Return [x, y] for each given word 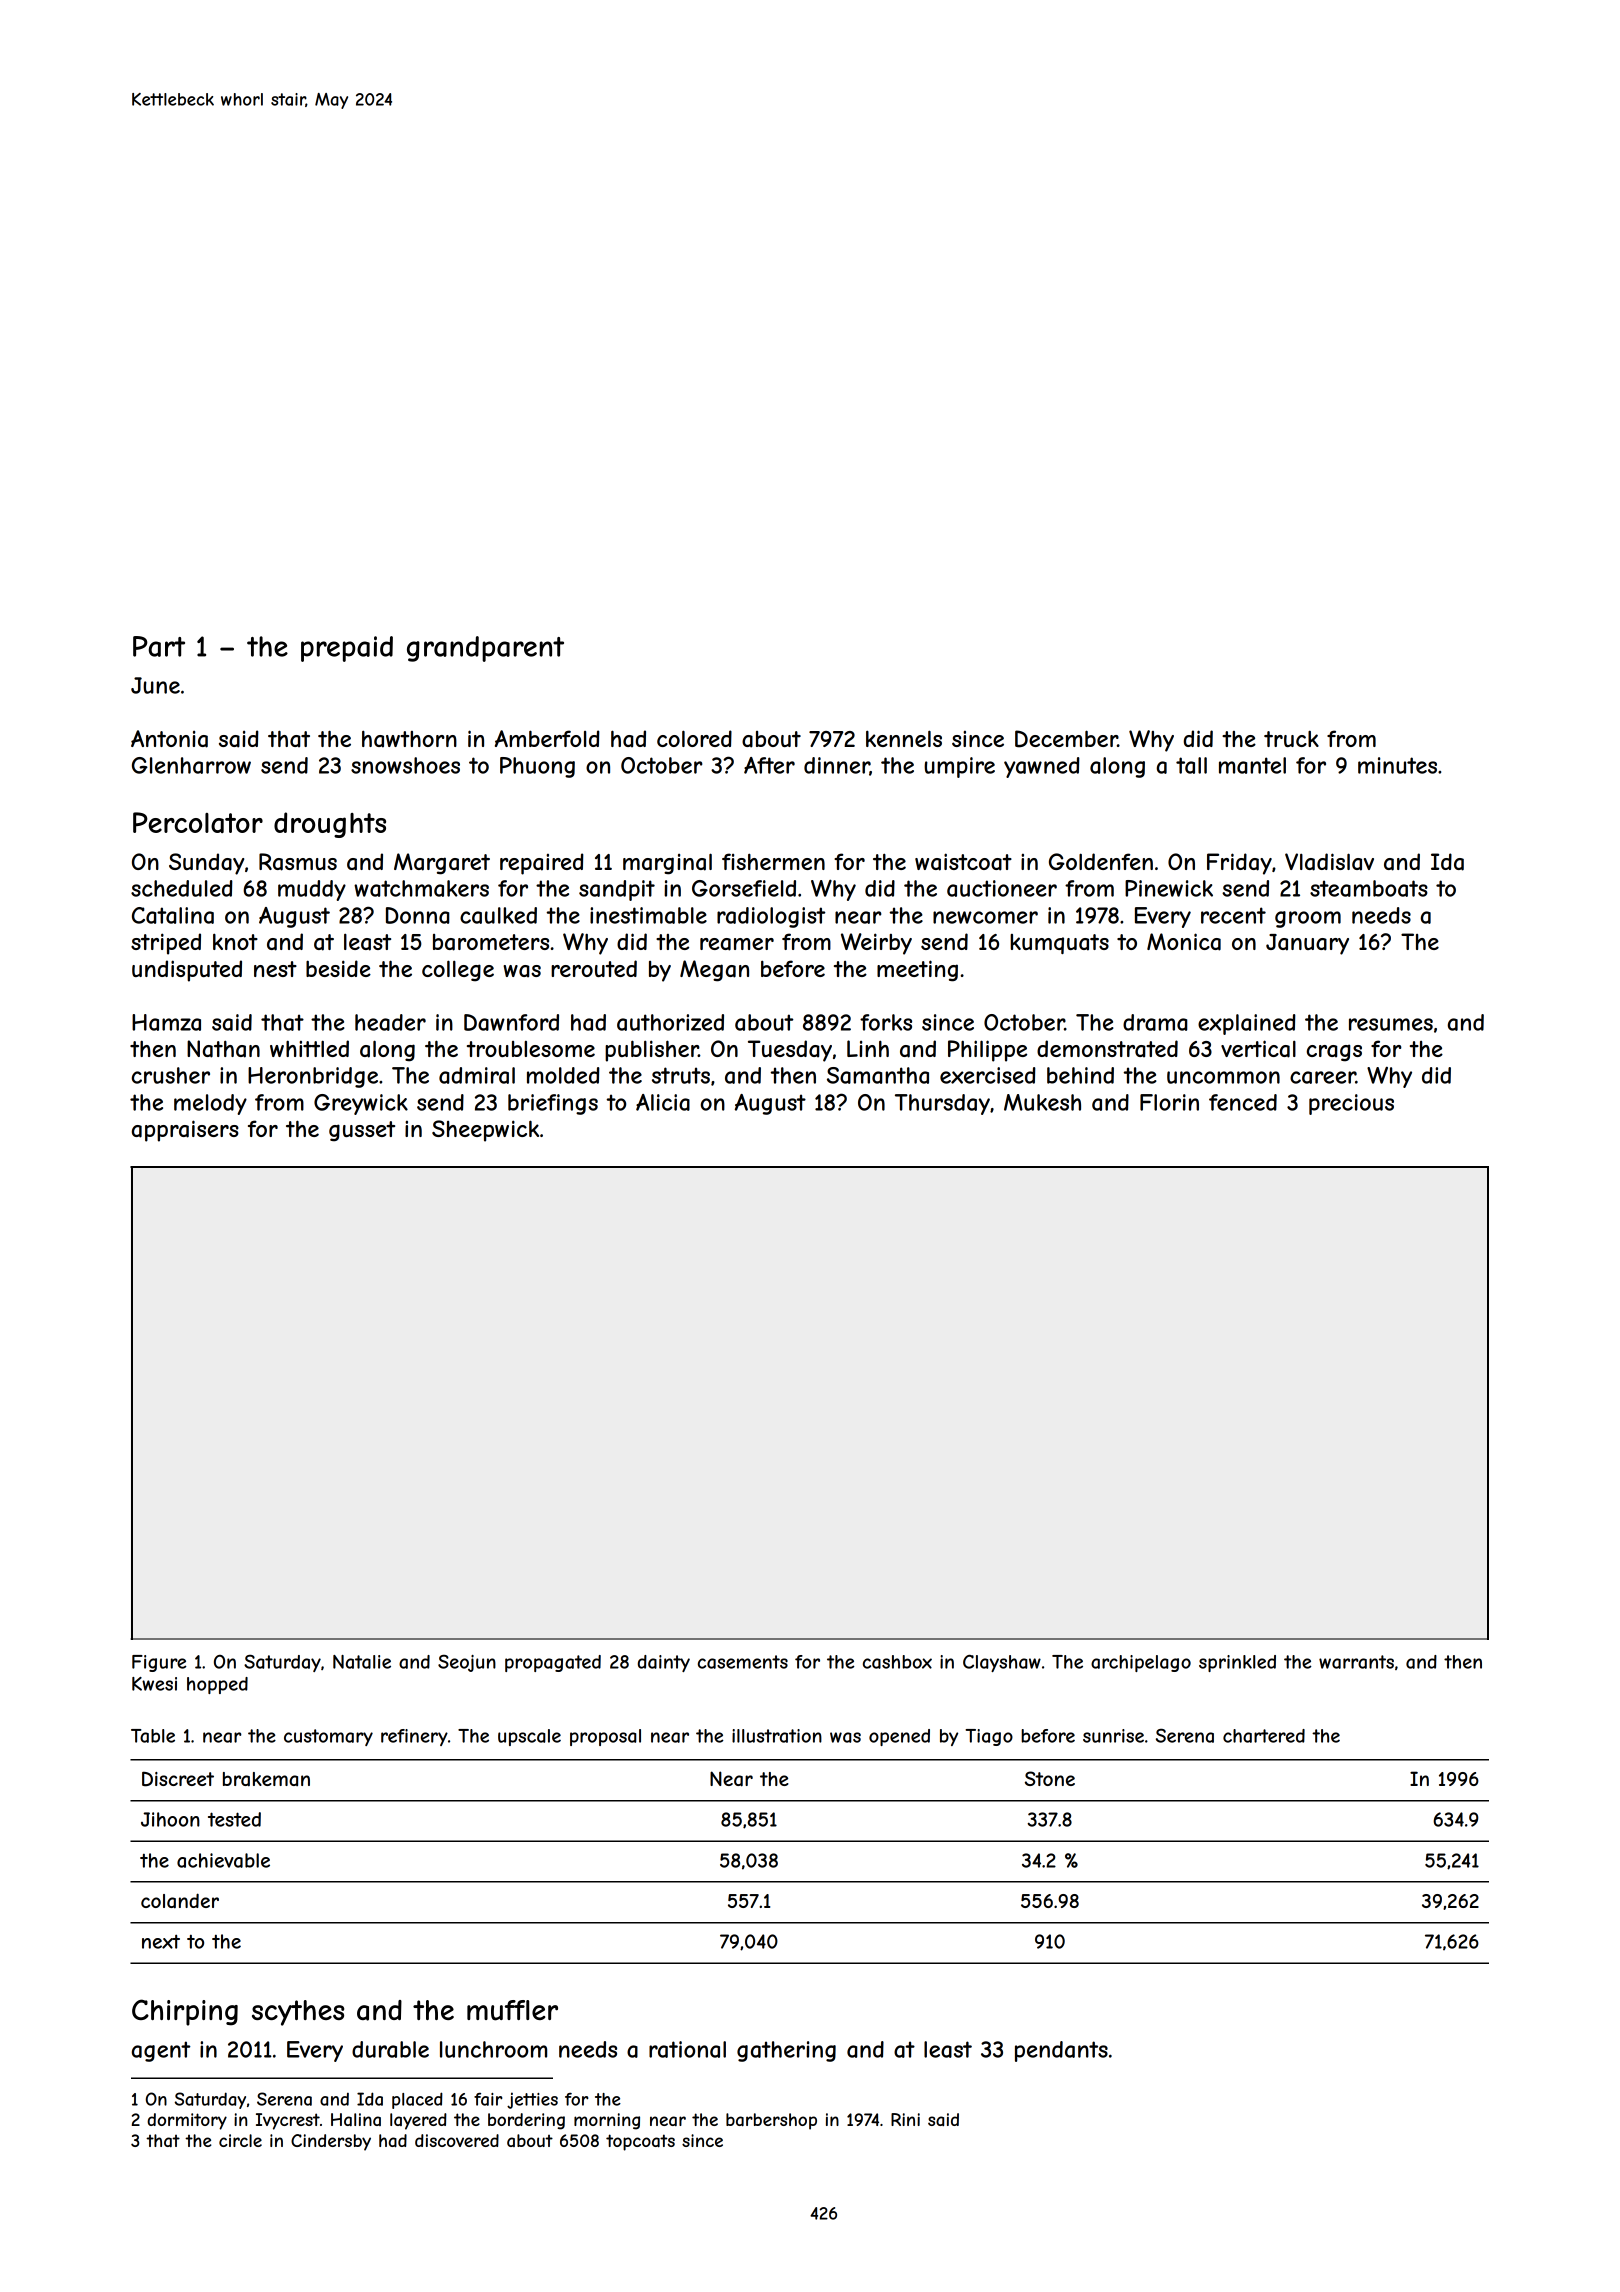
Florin [1169, 1102]
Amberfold [547, 738]
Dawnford [511, 1022]
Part [159, 646]
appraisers [185, 1131]
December [1066, 739]
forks [886, 1022]
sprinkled [1237, 1663]
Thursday [942, 1104]
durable [390, 2049]
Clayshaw [1002, 1663]
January [1307, 944]
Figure [159, 1663]
